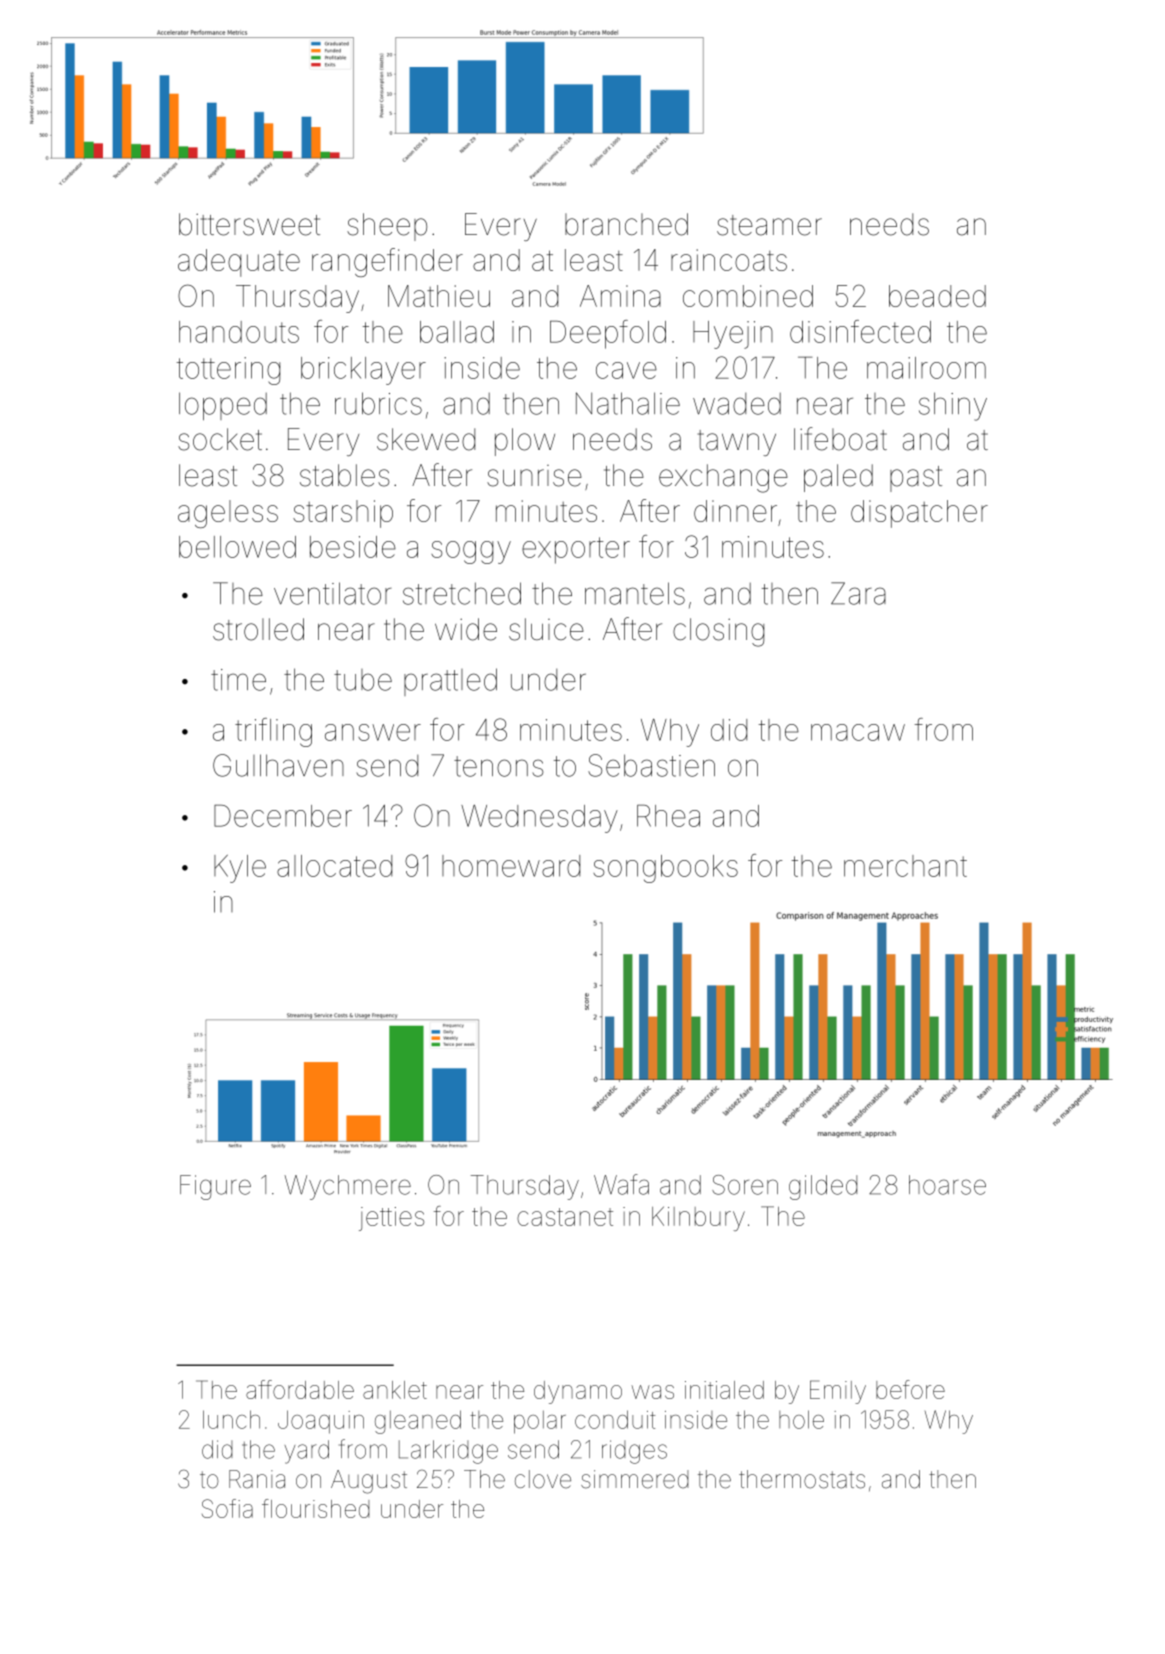  Describe the element at coordinates (258, 629) in the document. I see `strolled` at that location.
